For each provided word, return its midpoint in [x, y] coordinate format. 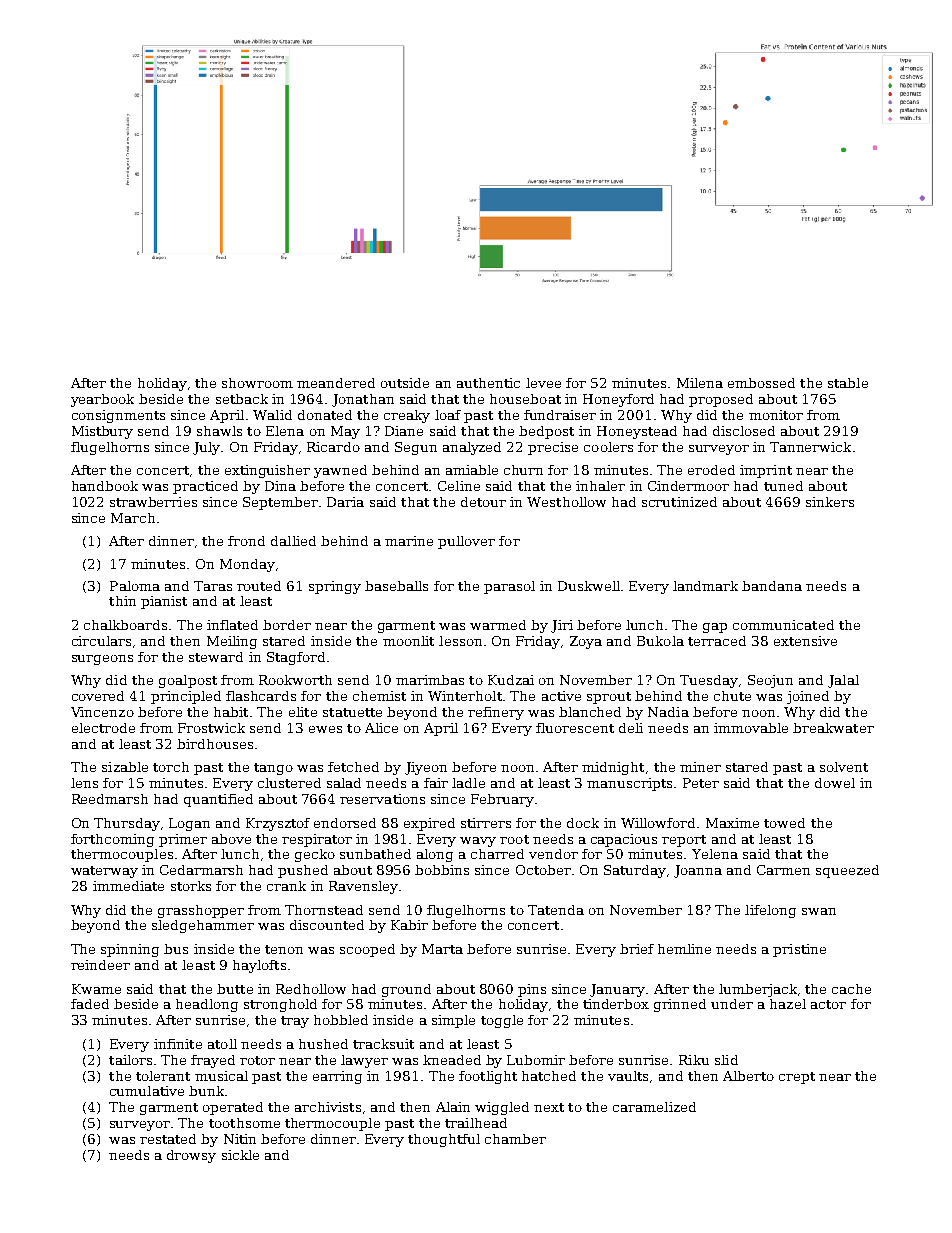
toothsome [244, 1123]
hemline [684, 949]
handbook [105, 486]
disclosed [744, 431]
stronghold [280, 1005]
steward [216, 657]
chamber [515, 1139]
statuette [352, 712]
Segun [416, 448]
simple [453, 1021]
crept [797, 1078]
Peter [701, 783]
